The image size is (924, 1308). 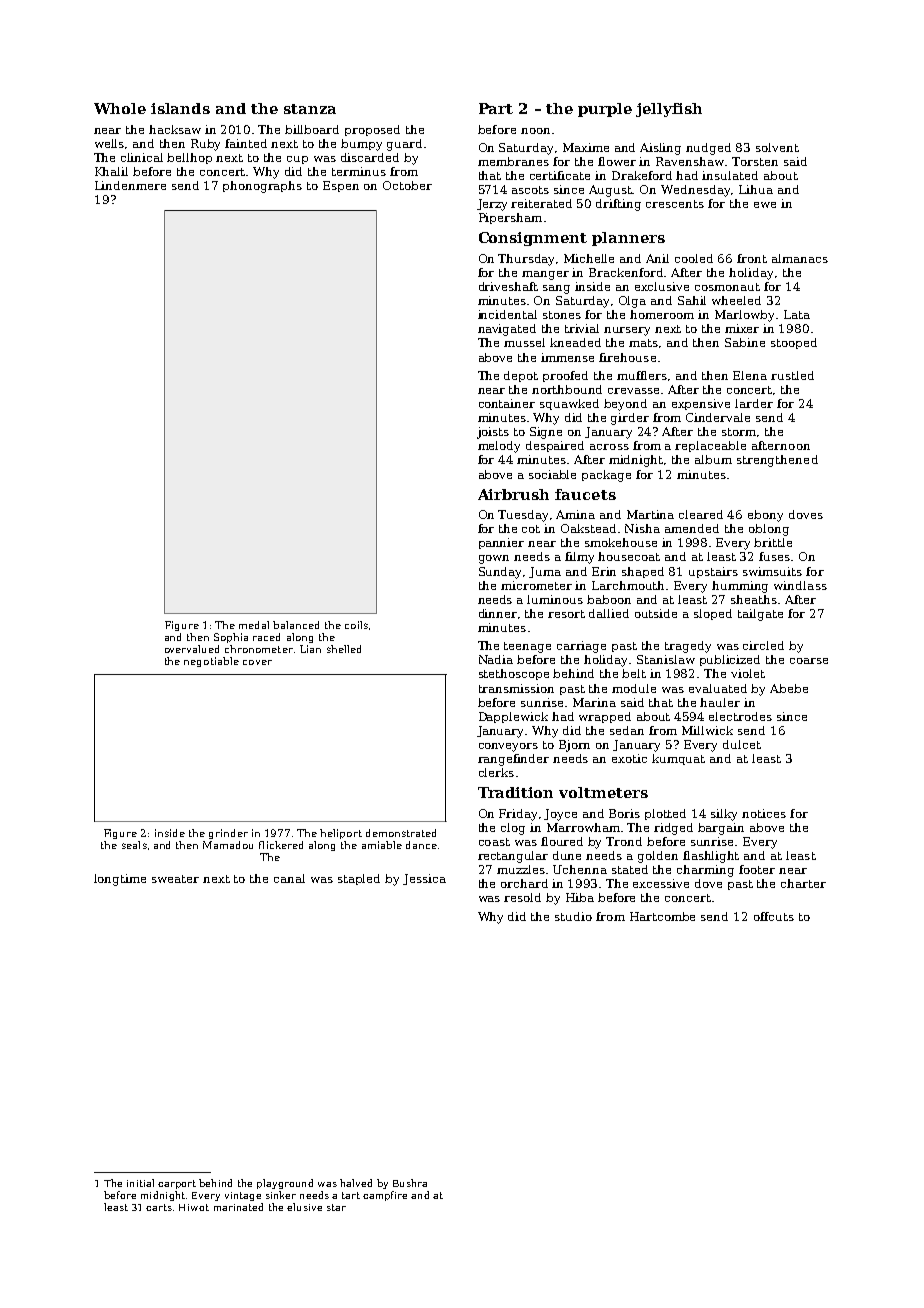 I want to click on Ruby, so click(x=205, y=145).
